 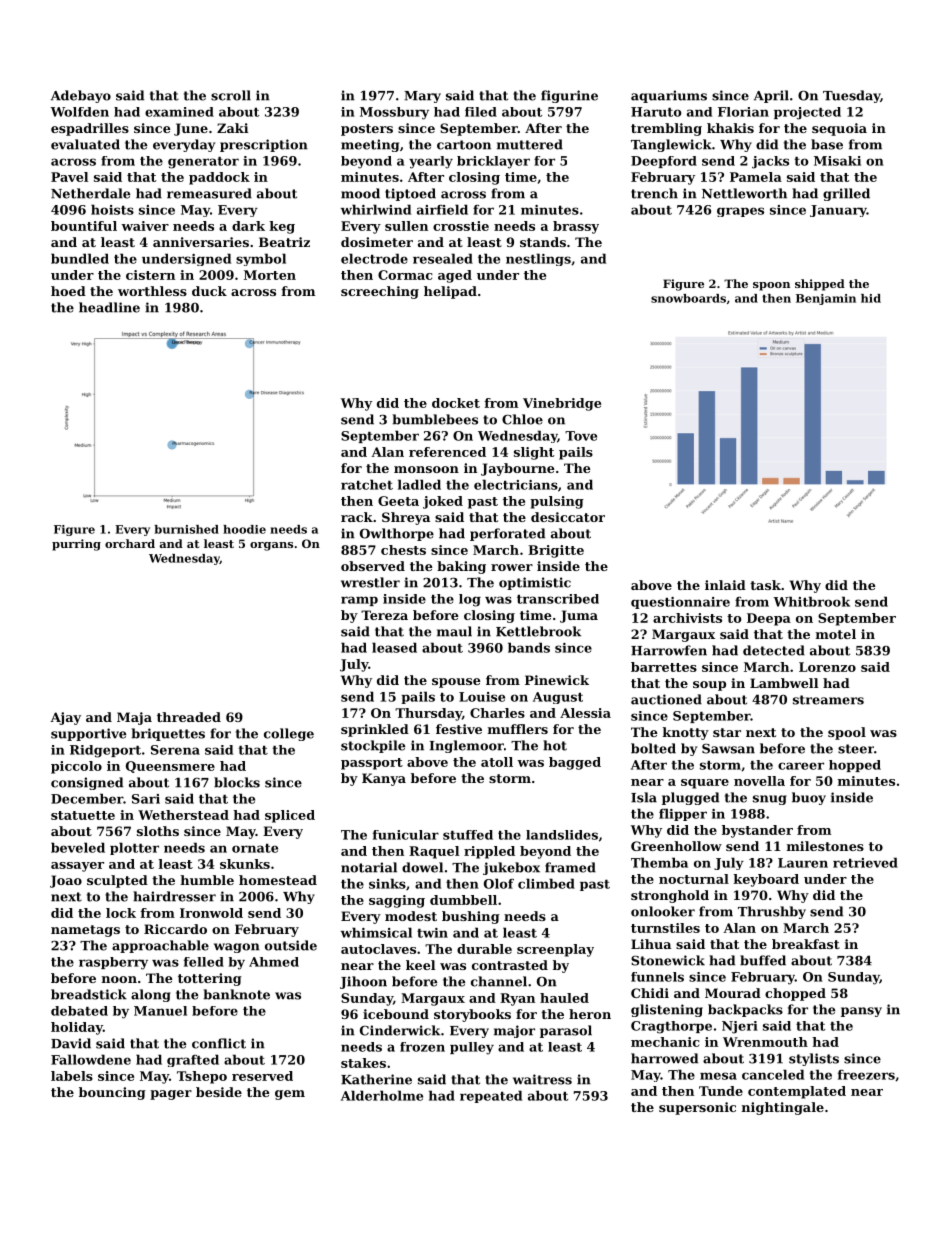 I want to click on Alessia, so click(x=585, y=713).
